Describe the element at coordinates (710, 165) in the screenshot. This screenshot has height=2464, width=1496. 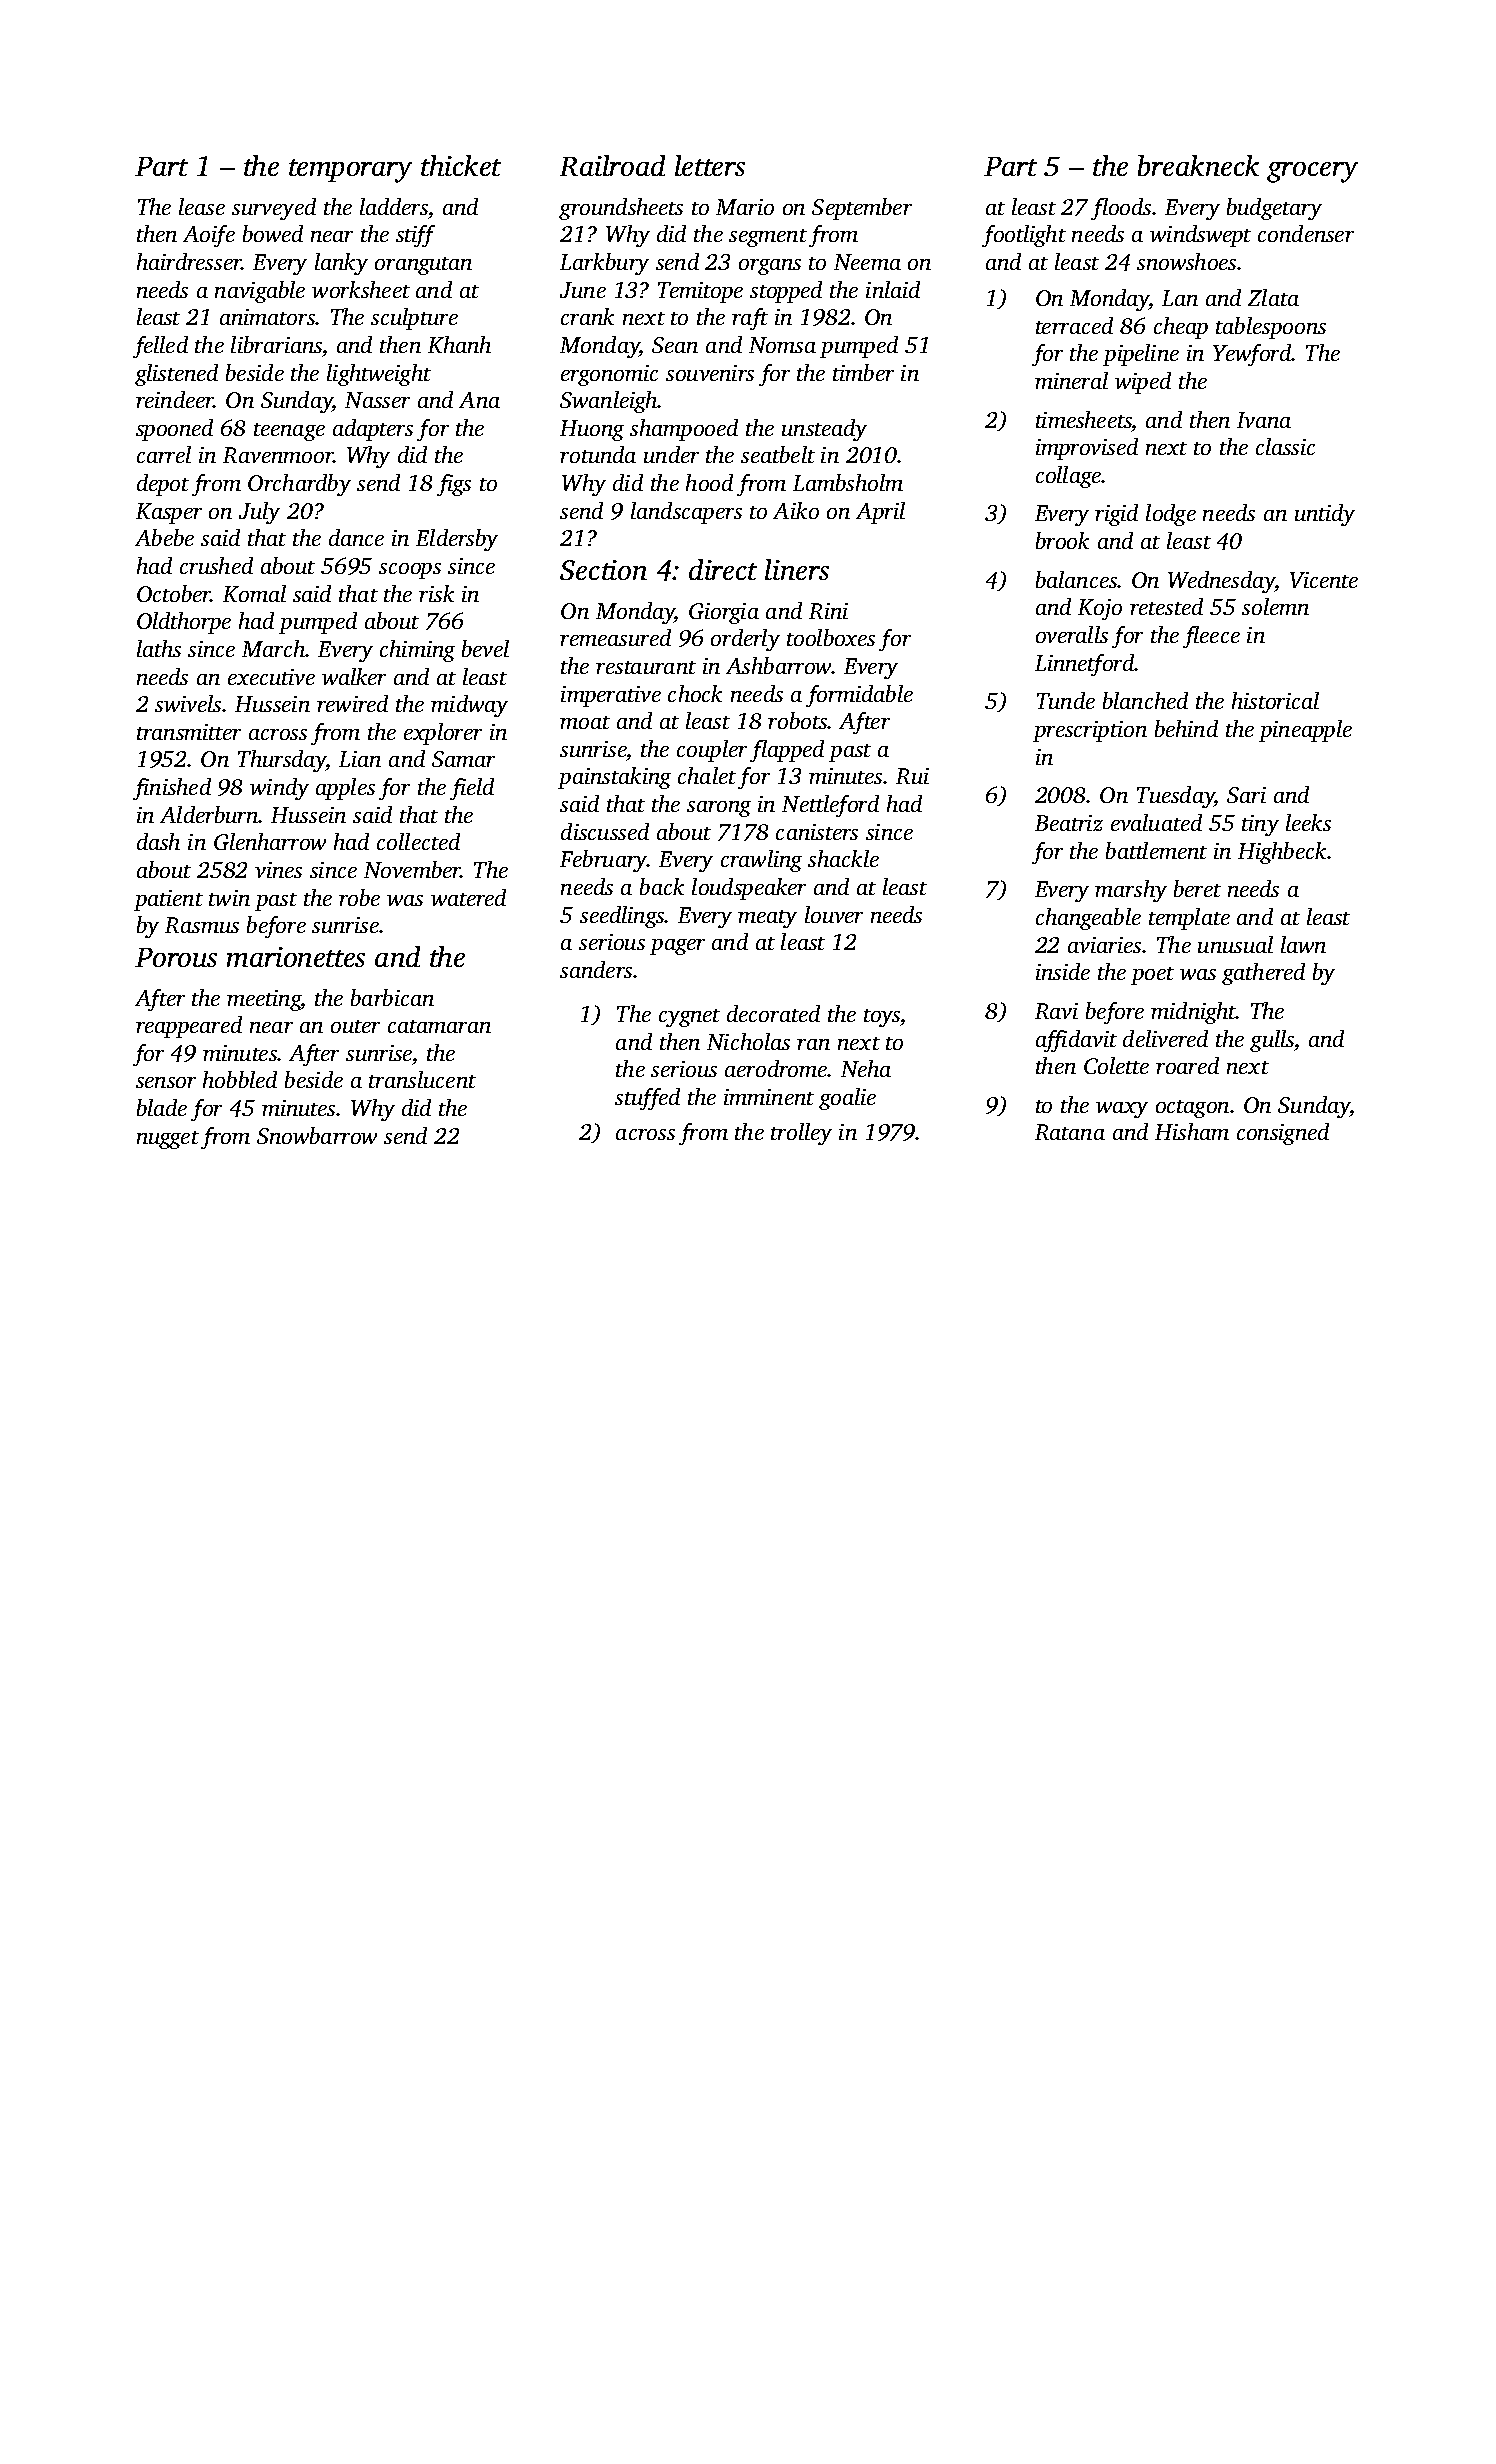
I see `letters` at that location.
